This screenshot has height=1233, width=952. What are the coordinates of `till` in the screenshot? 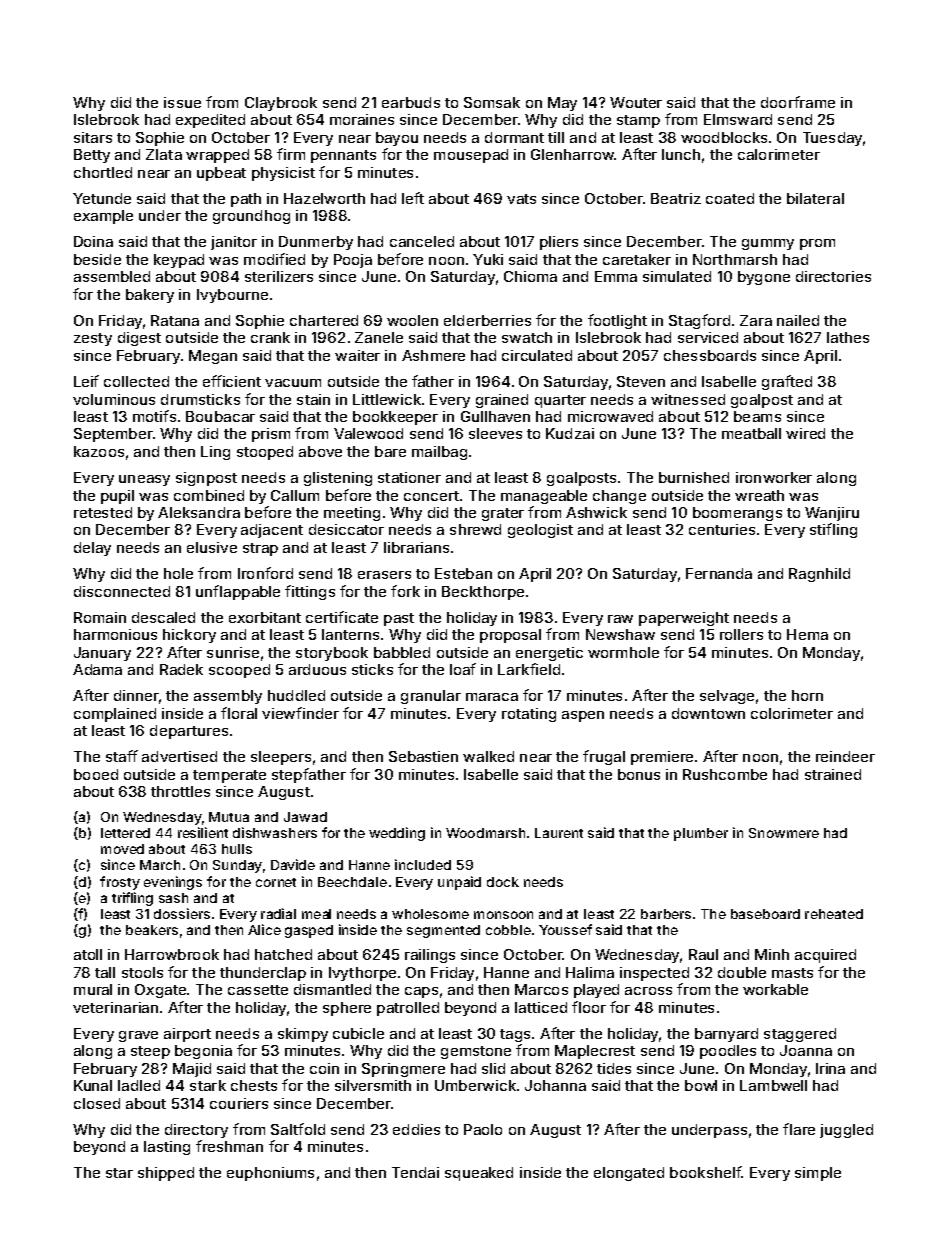 It's located at (556, 137).
